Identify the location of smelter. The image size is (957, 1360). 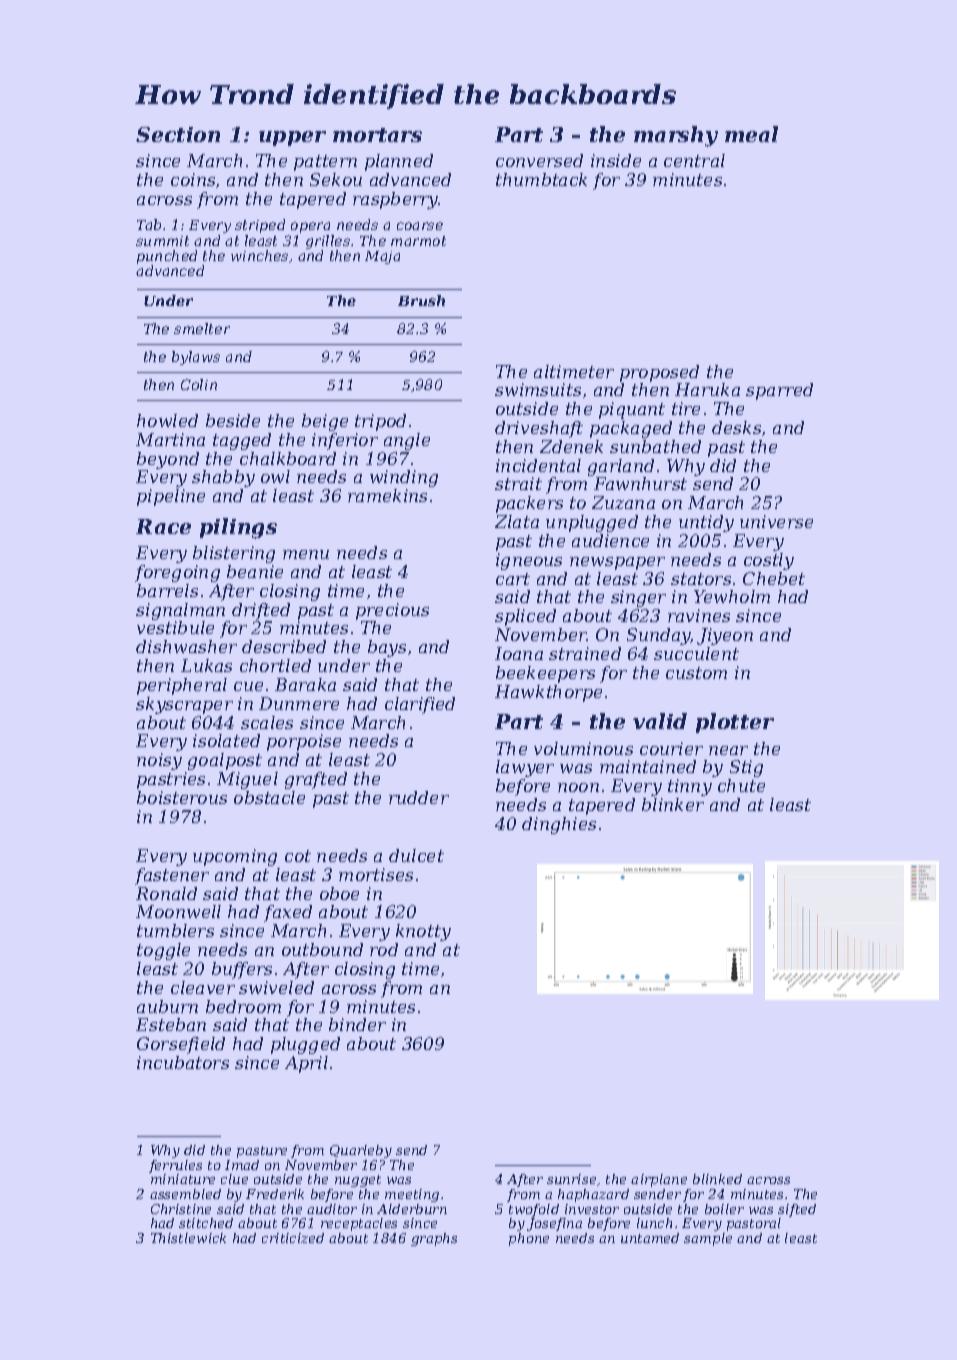
(202, 328).
